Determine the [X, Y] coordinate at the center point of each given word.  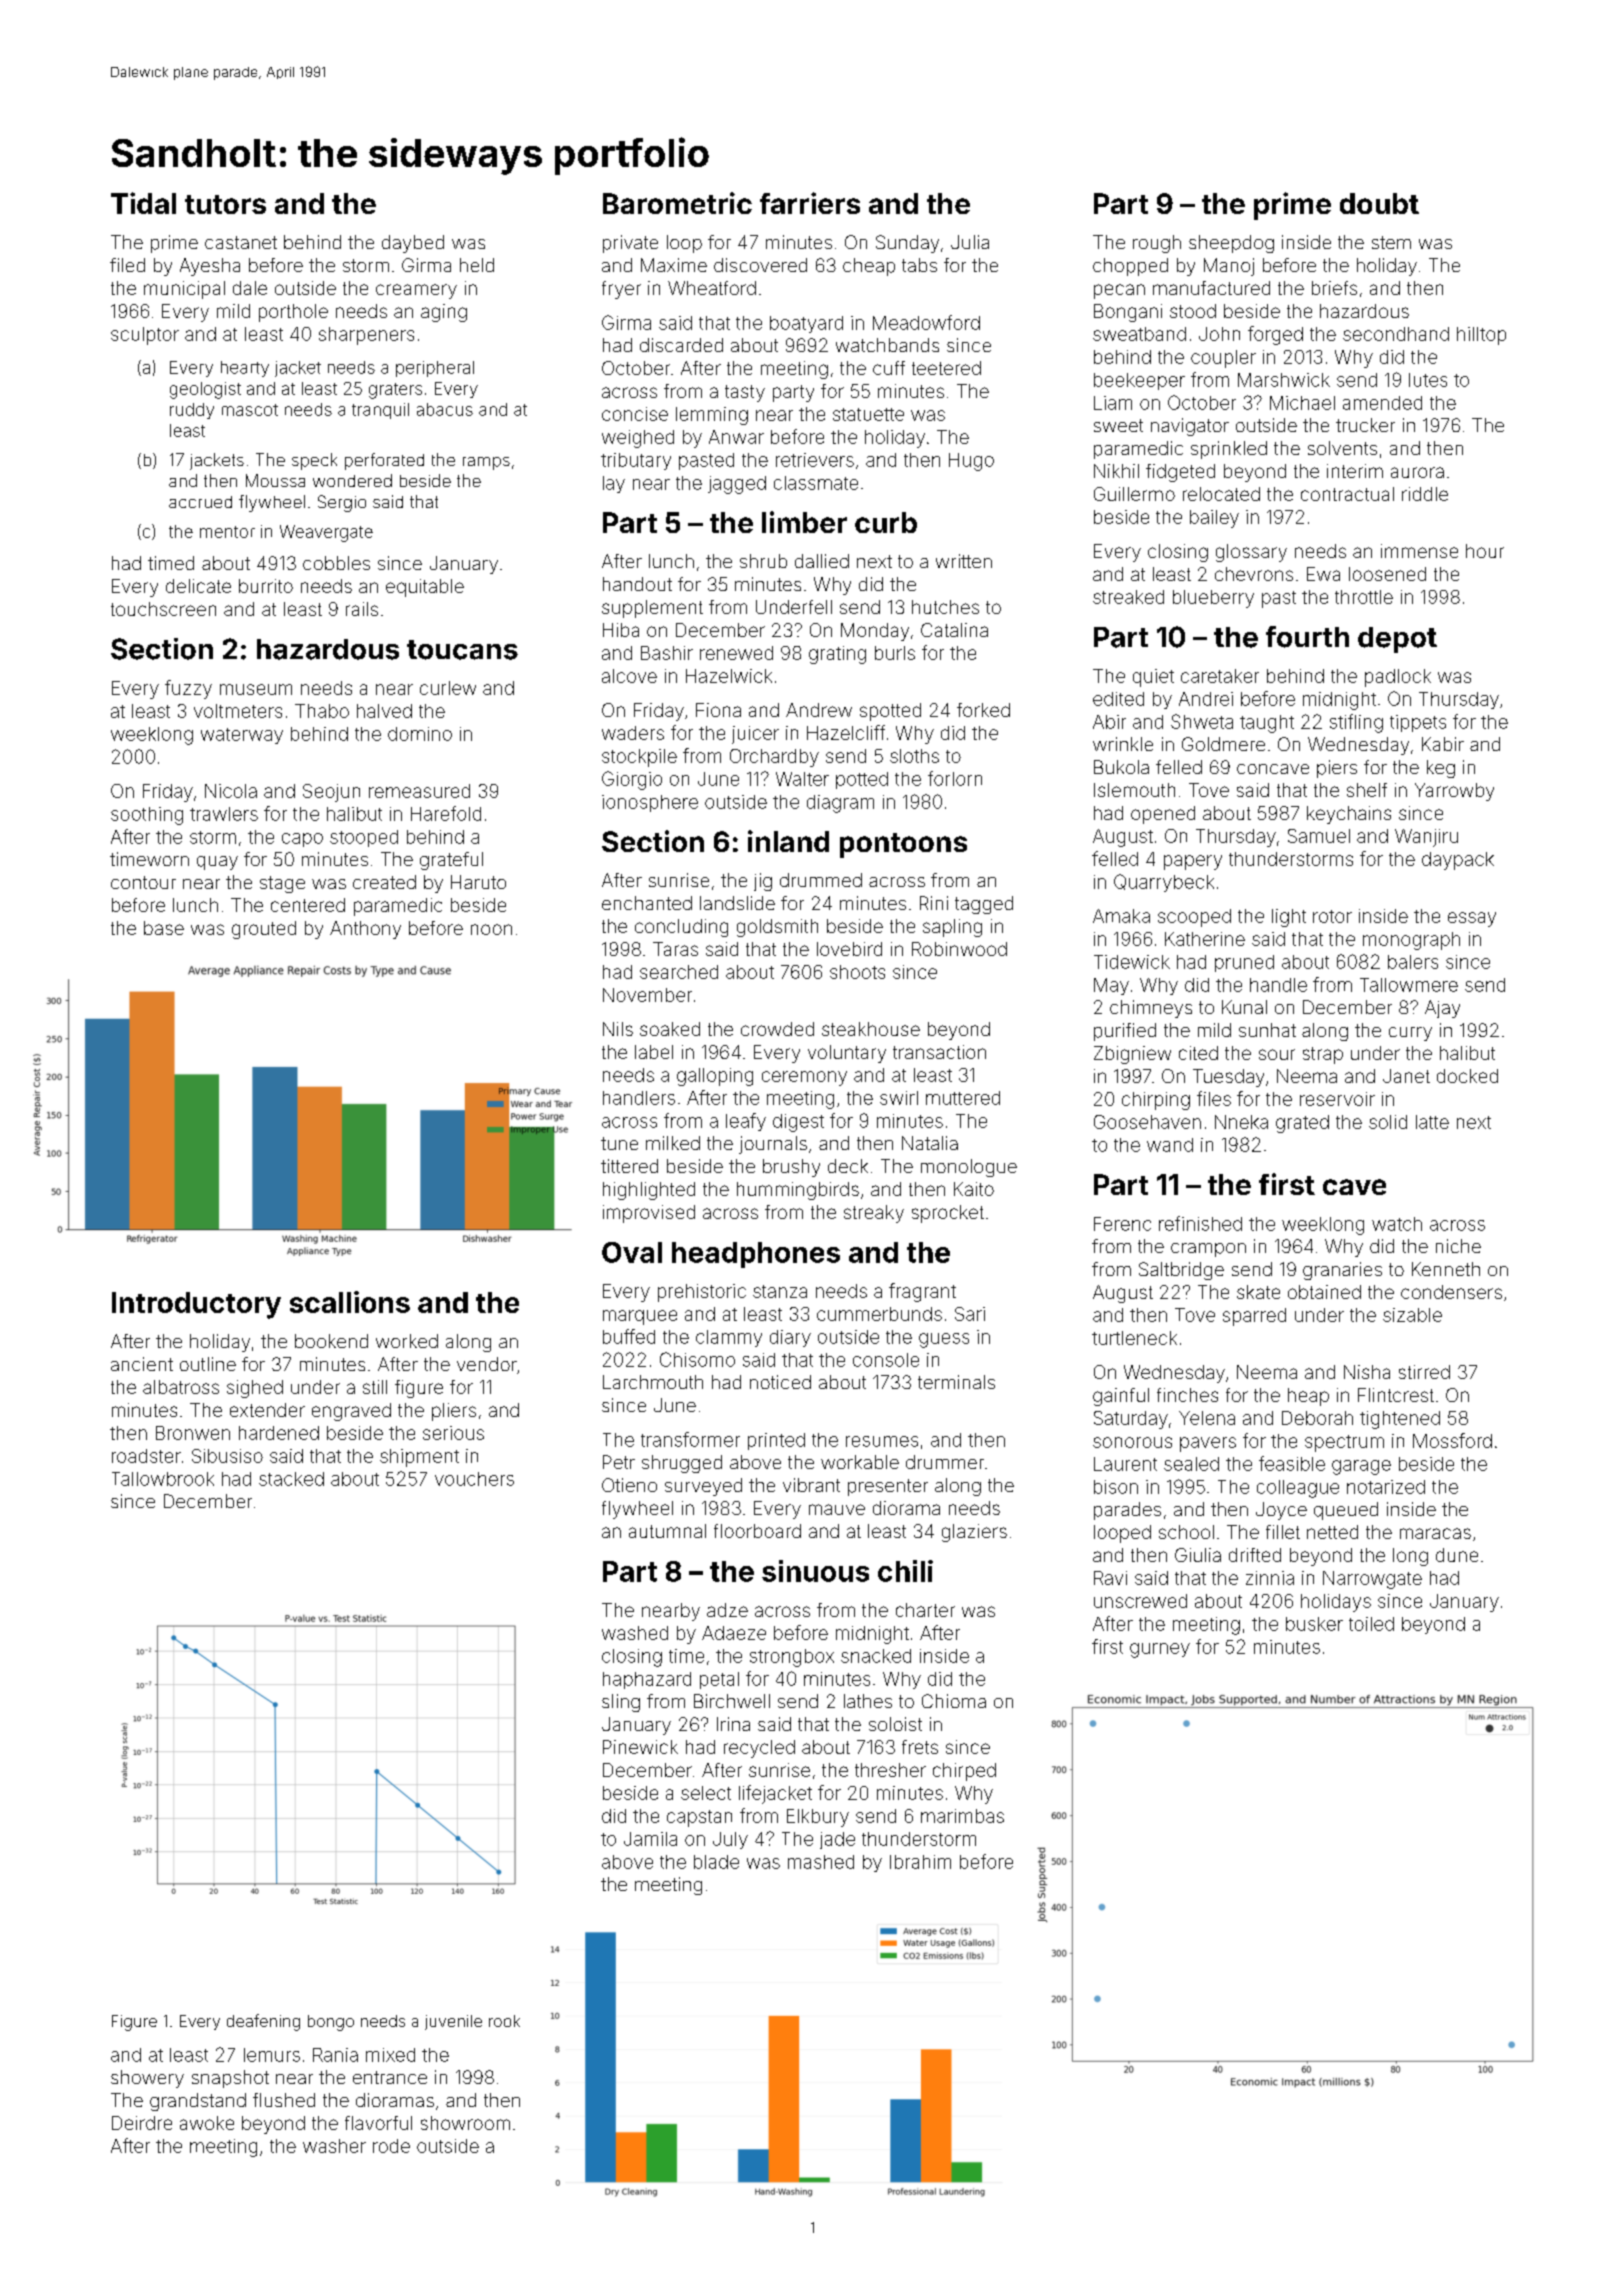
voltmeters [238, 711]
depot [1397, 640]
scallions [350, 1302]
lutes [1428, 380]
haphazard [647, 1680]
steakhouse [871, 1029]
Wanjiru [1426, 838]
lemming [712, 416]
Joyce [1281, 1511]
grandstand [198, 2102]
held [477, 265]
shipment [419, 1458]
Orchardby [774, 758]
